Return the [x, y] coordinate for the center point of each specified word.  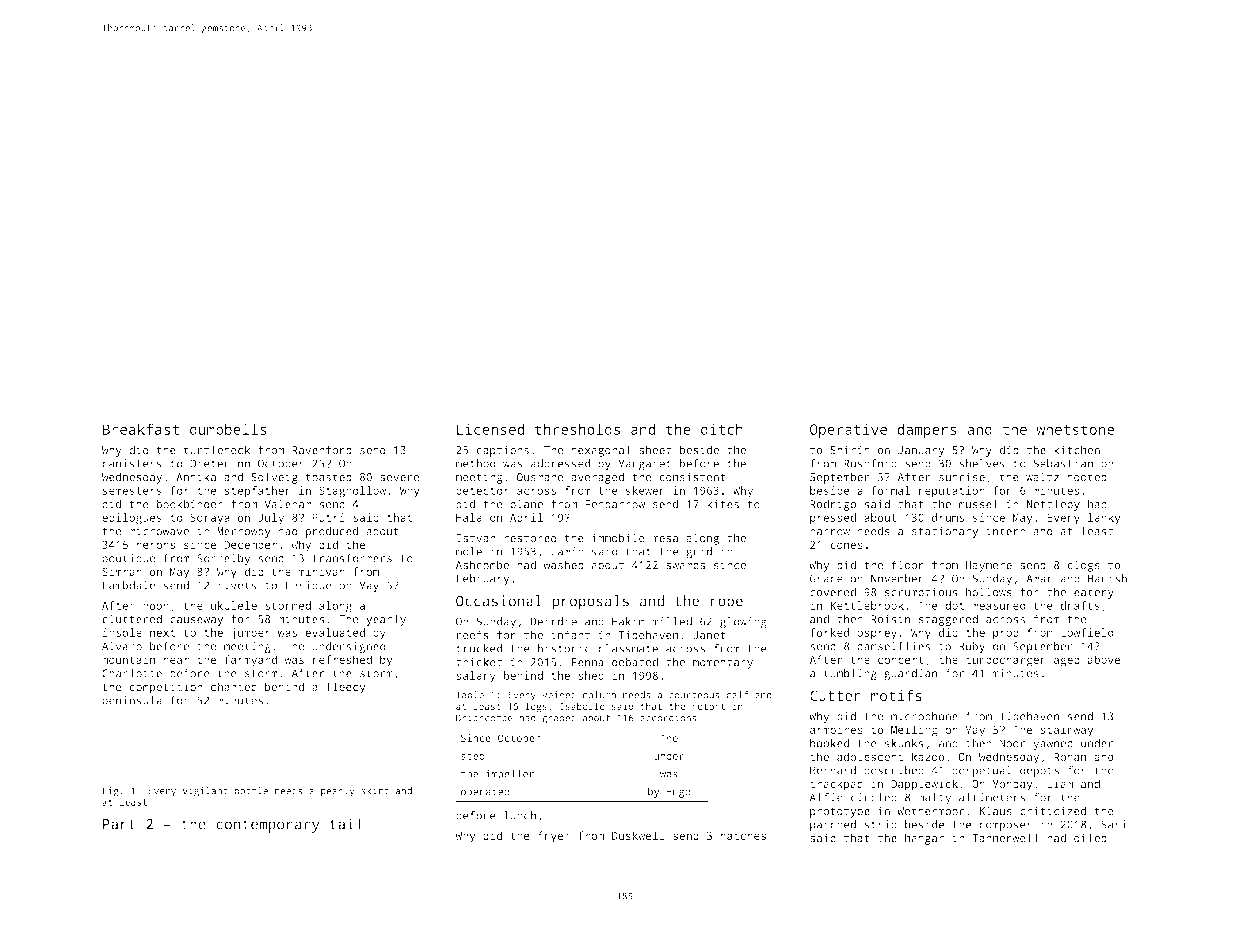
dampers [927, 430]
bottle [251, 791]
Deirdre [553, 621]
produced [331, 532]
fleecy [346, 688]
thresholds [577, 429]
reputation [952, 492]
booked [829, 743]
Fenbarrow [615, 504]
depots [1039, 771]
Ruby [972, 647]
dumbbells [228, 429]
